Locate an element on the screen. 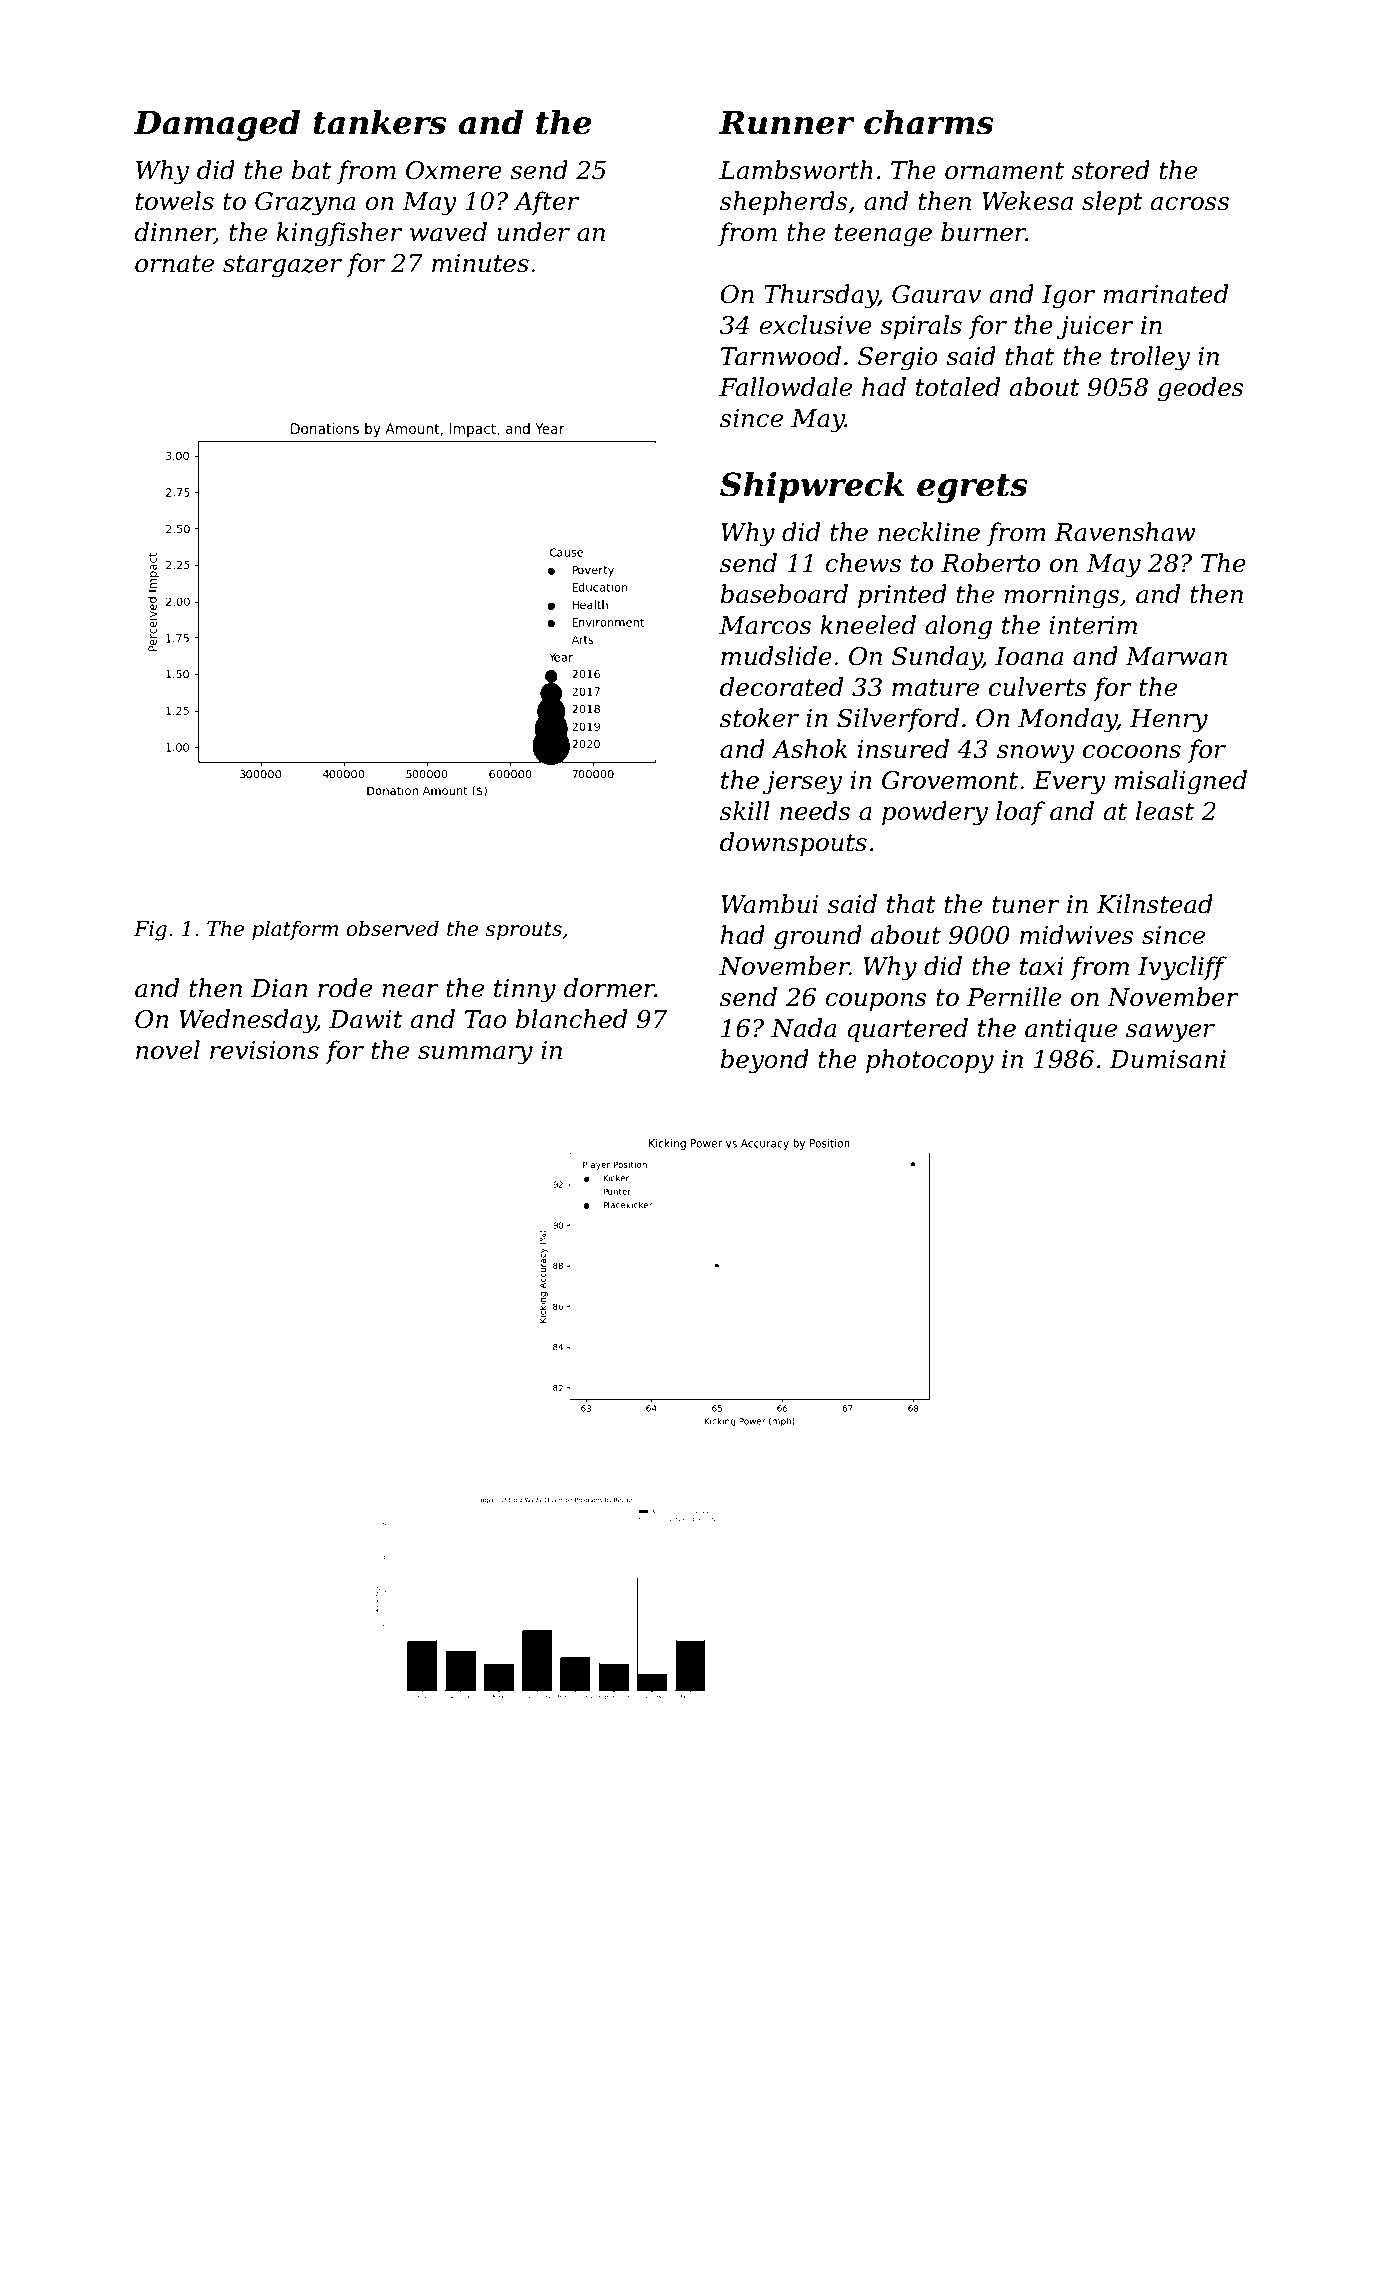 This screenshot has width=1390, height=2290. ornate is located at coordinates (174, 264).
